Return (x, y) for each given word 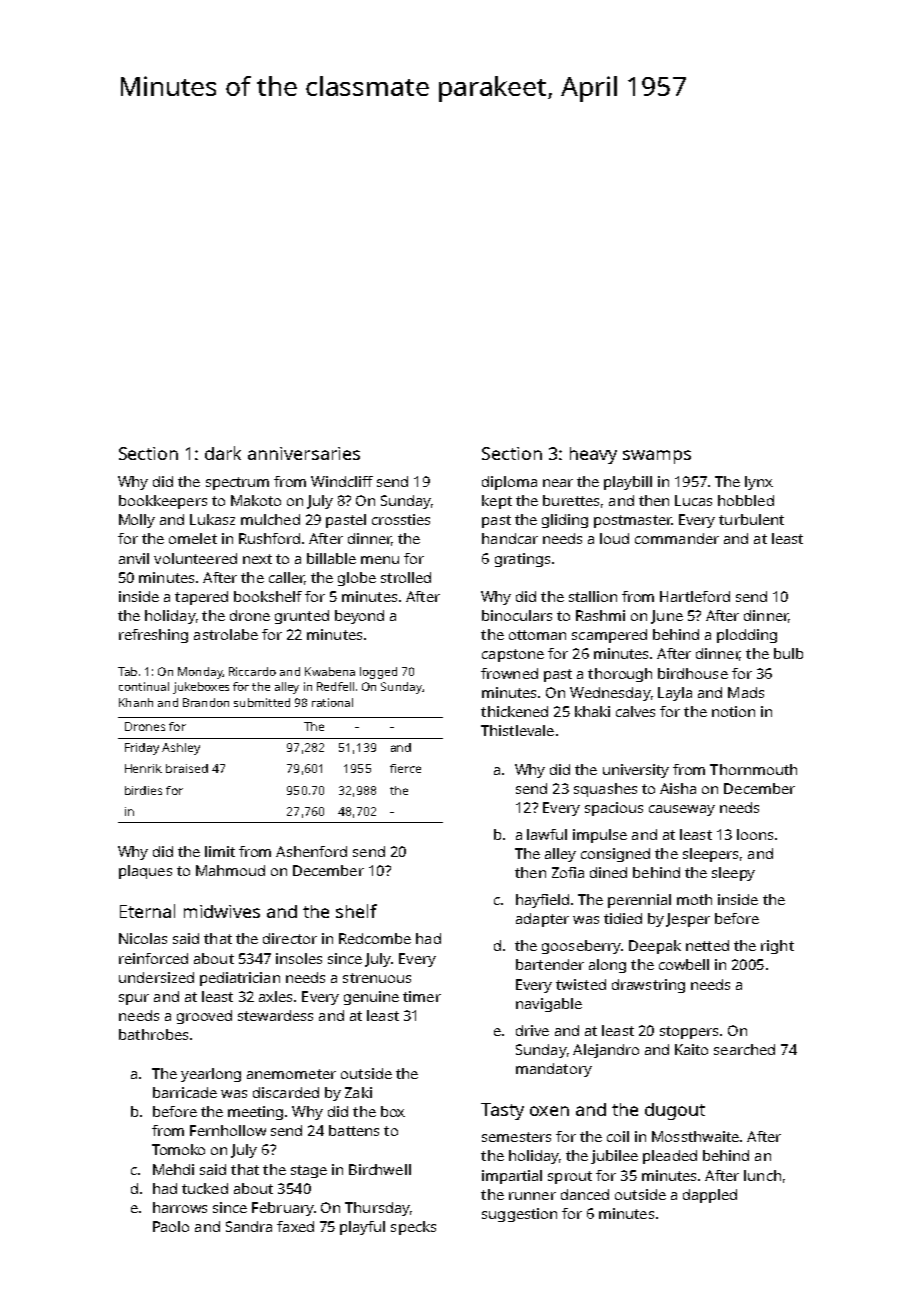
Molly (137, 521)
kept (497, 502)
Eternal (147, 911)
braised (187, 768)
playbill (628, 483)
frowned (509, 673)
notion (733, 711)
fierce (405, 768)
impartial (512, 1177)
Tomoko (178, 1149)
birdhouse (693, 673)
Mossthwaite (695, 1136)
